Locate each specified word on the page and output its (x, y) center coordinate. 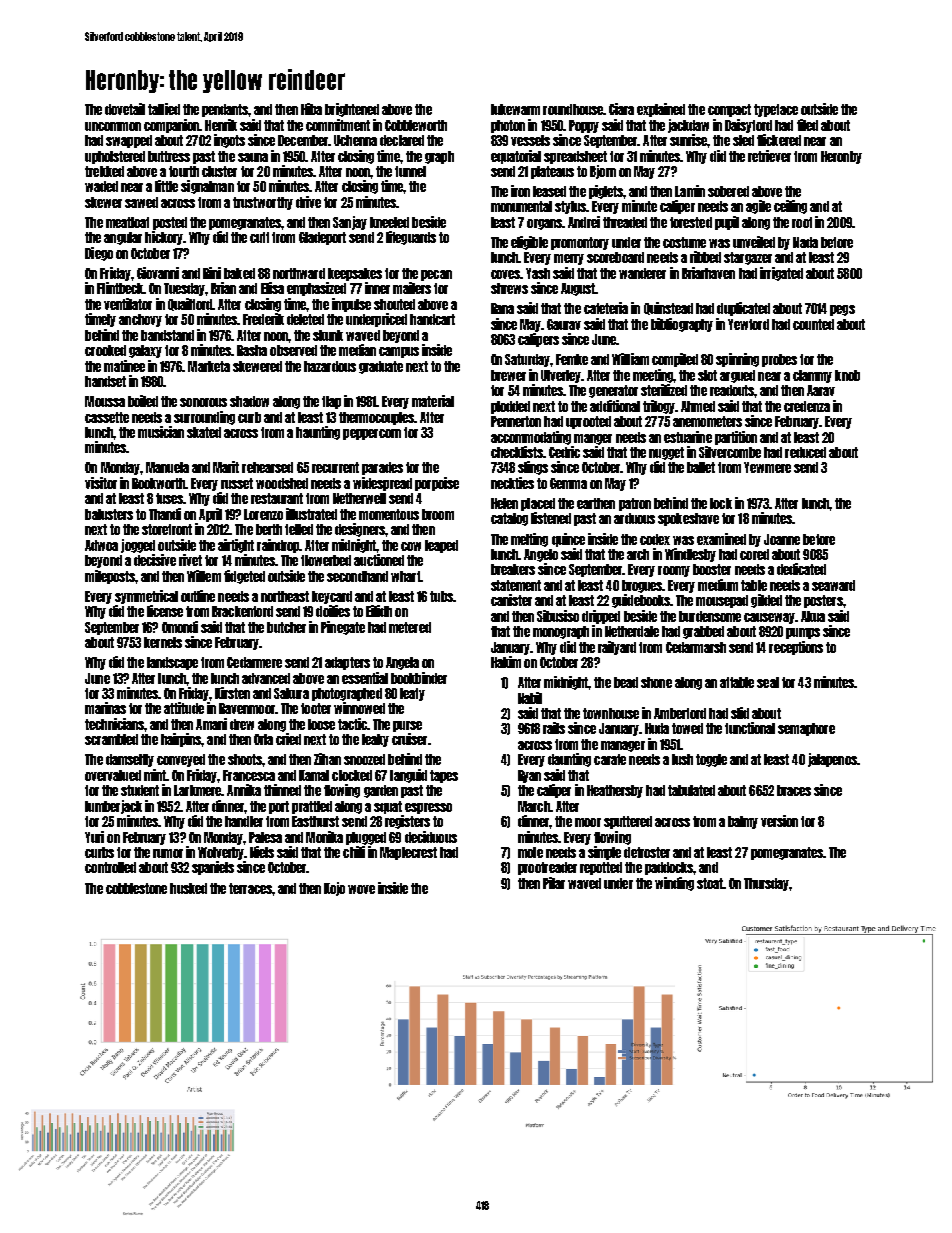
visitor (101, 483)
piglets (606, 192)
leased (549, 191)
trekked (104, 171)
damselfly (130, 760)
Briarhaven (708, 273)
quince (568, 540)
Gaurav (564, 324)
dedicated (801, 569)
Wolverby (221, 853)
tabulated (691, 790)
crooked (105, 350)
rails (554, 728)
